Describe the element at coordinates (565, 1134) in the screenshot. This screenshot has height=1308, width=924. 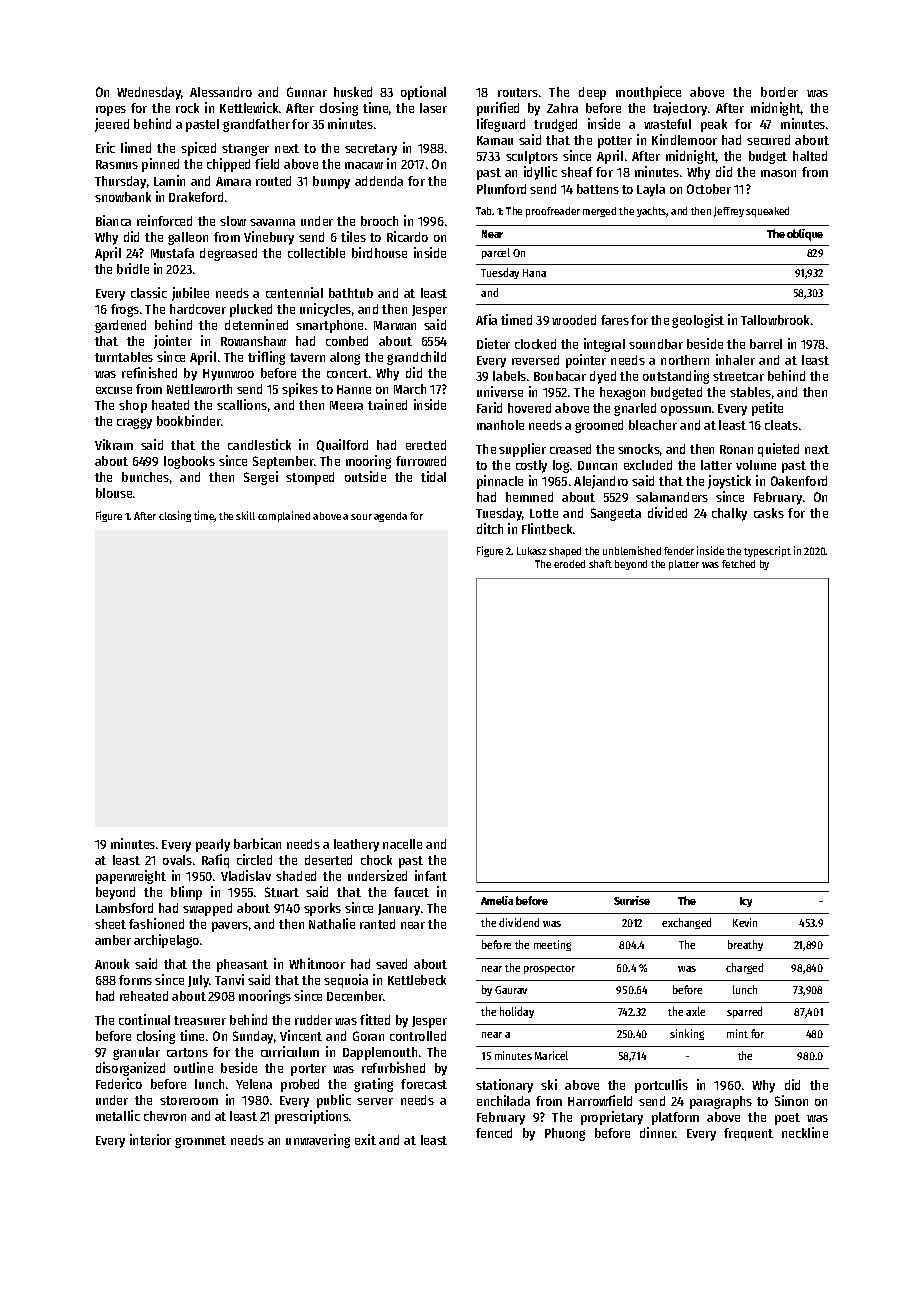
I see `Phuong` at that location.
